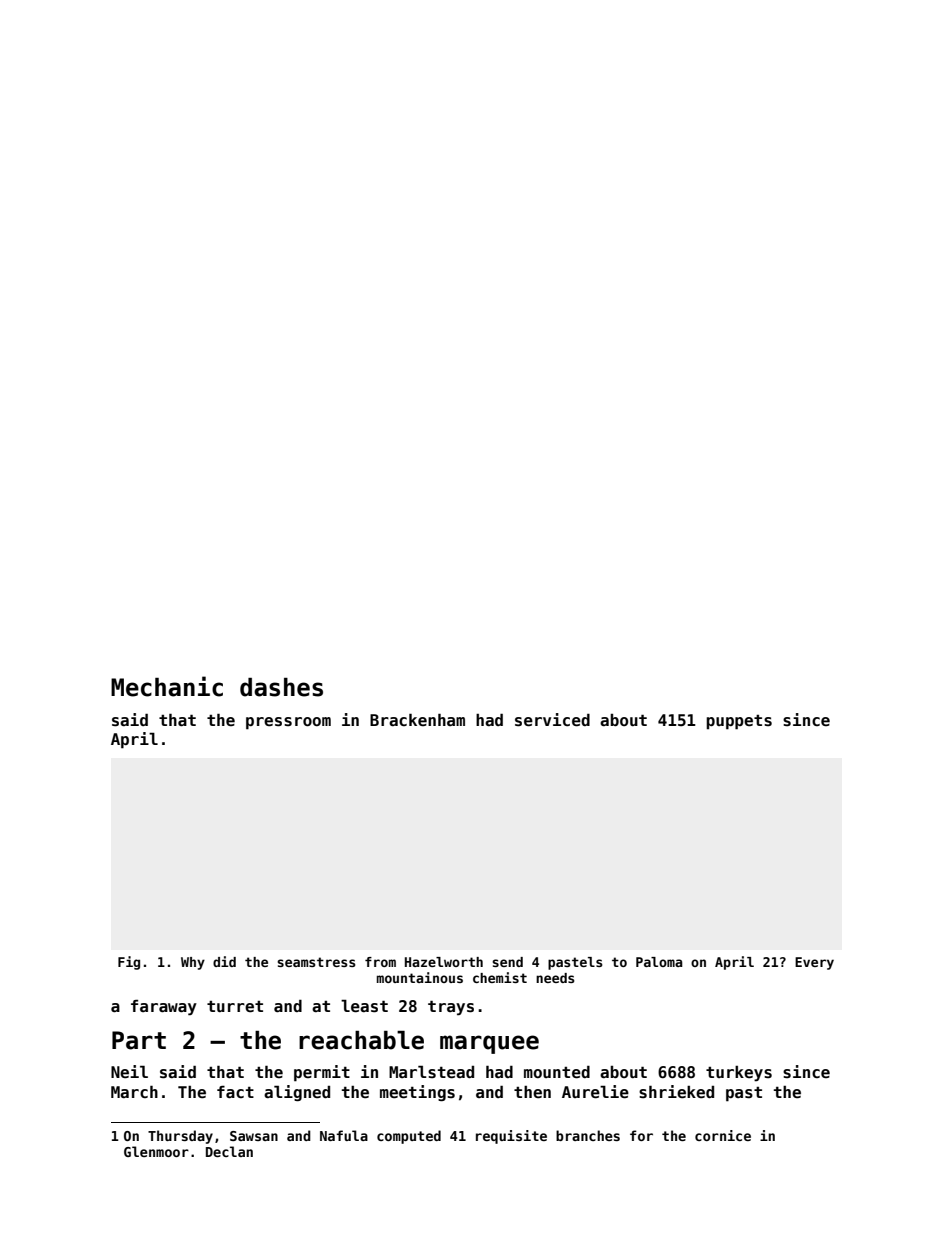 The width and height of the image is (952, 1233). What do you see at coordinates (739, 1074) in the image?
I see `turkeys` at bounding box center [739, 1074].
